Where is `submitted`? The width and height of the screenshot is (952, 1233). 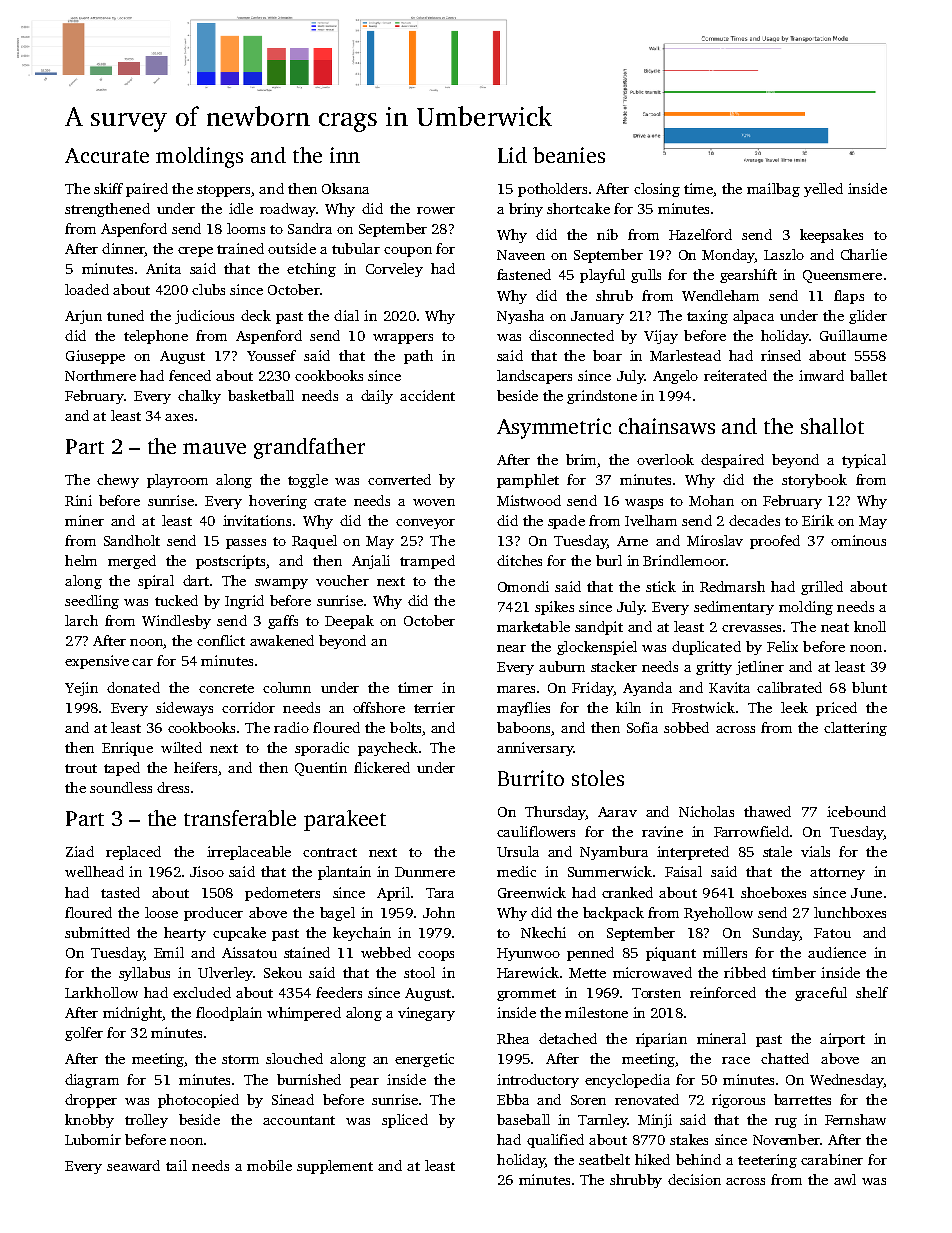
submitted is located at coordinates (97, 932).
